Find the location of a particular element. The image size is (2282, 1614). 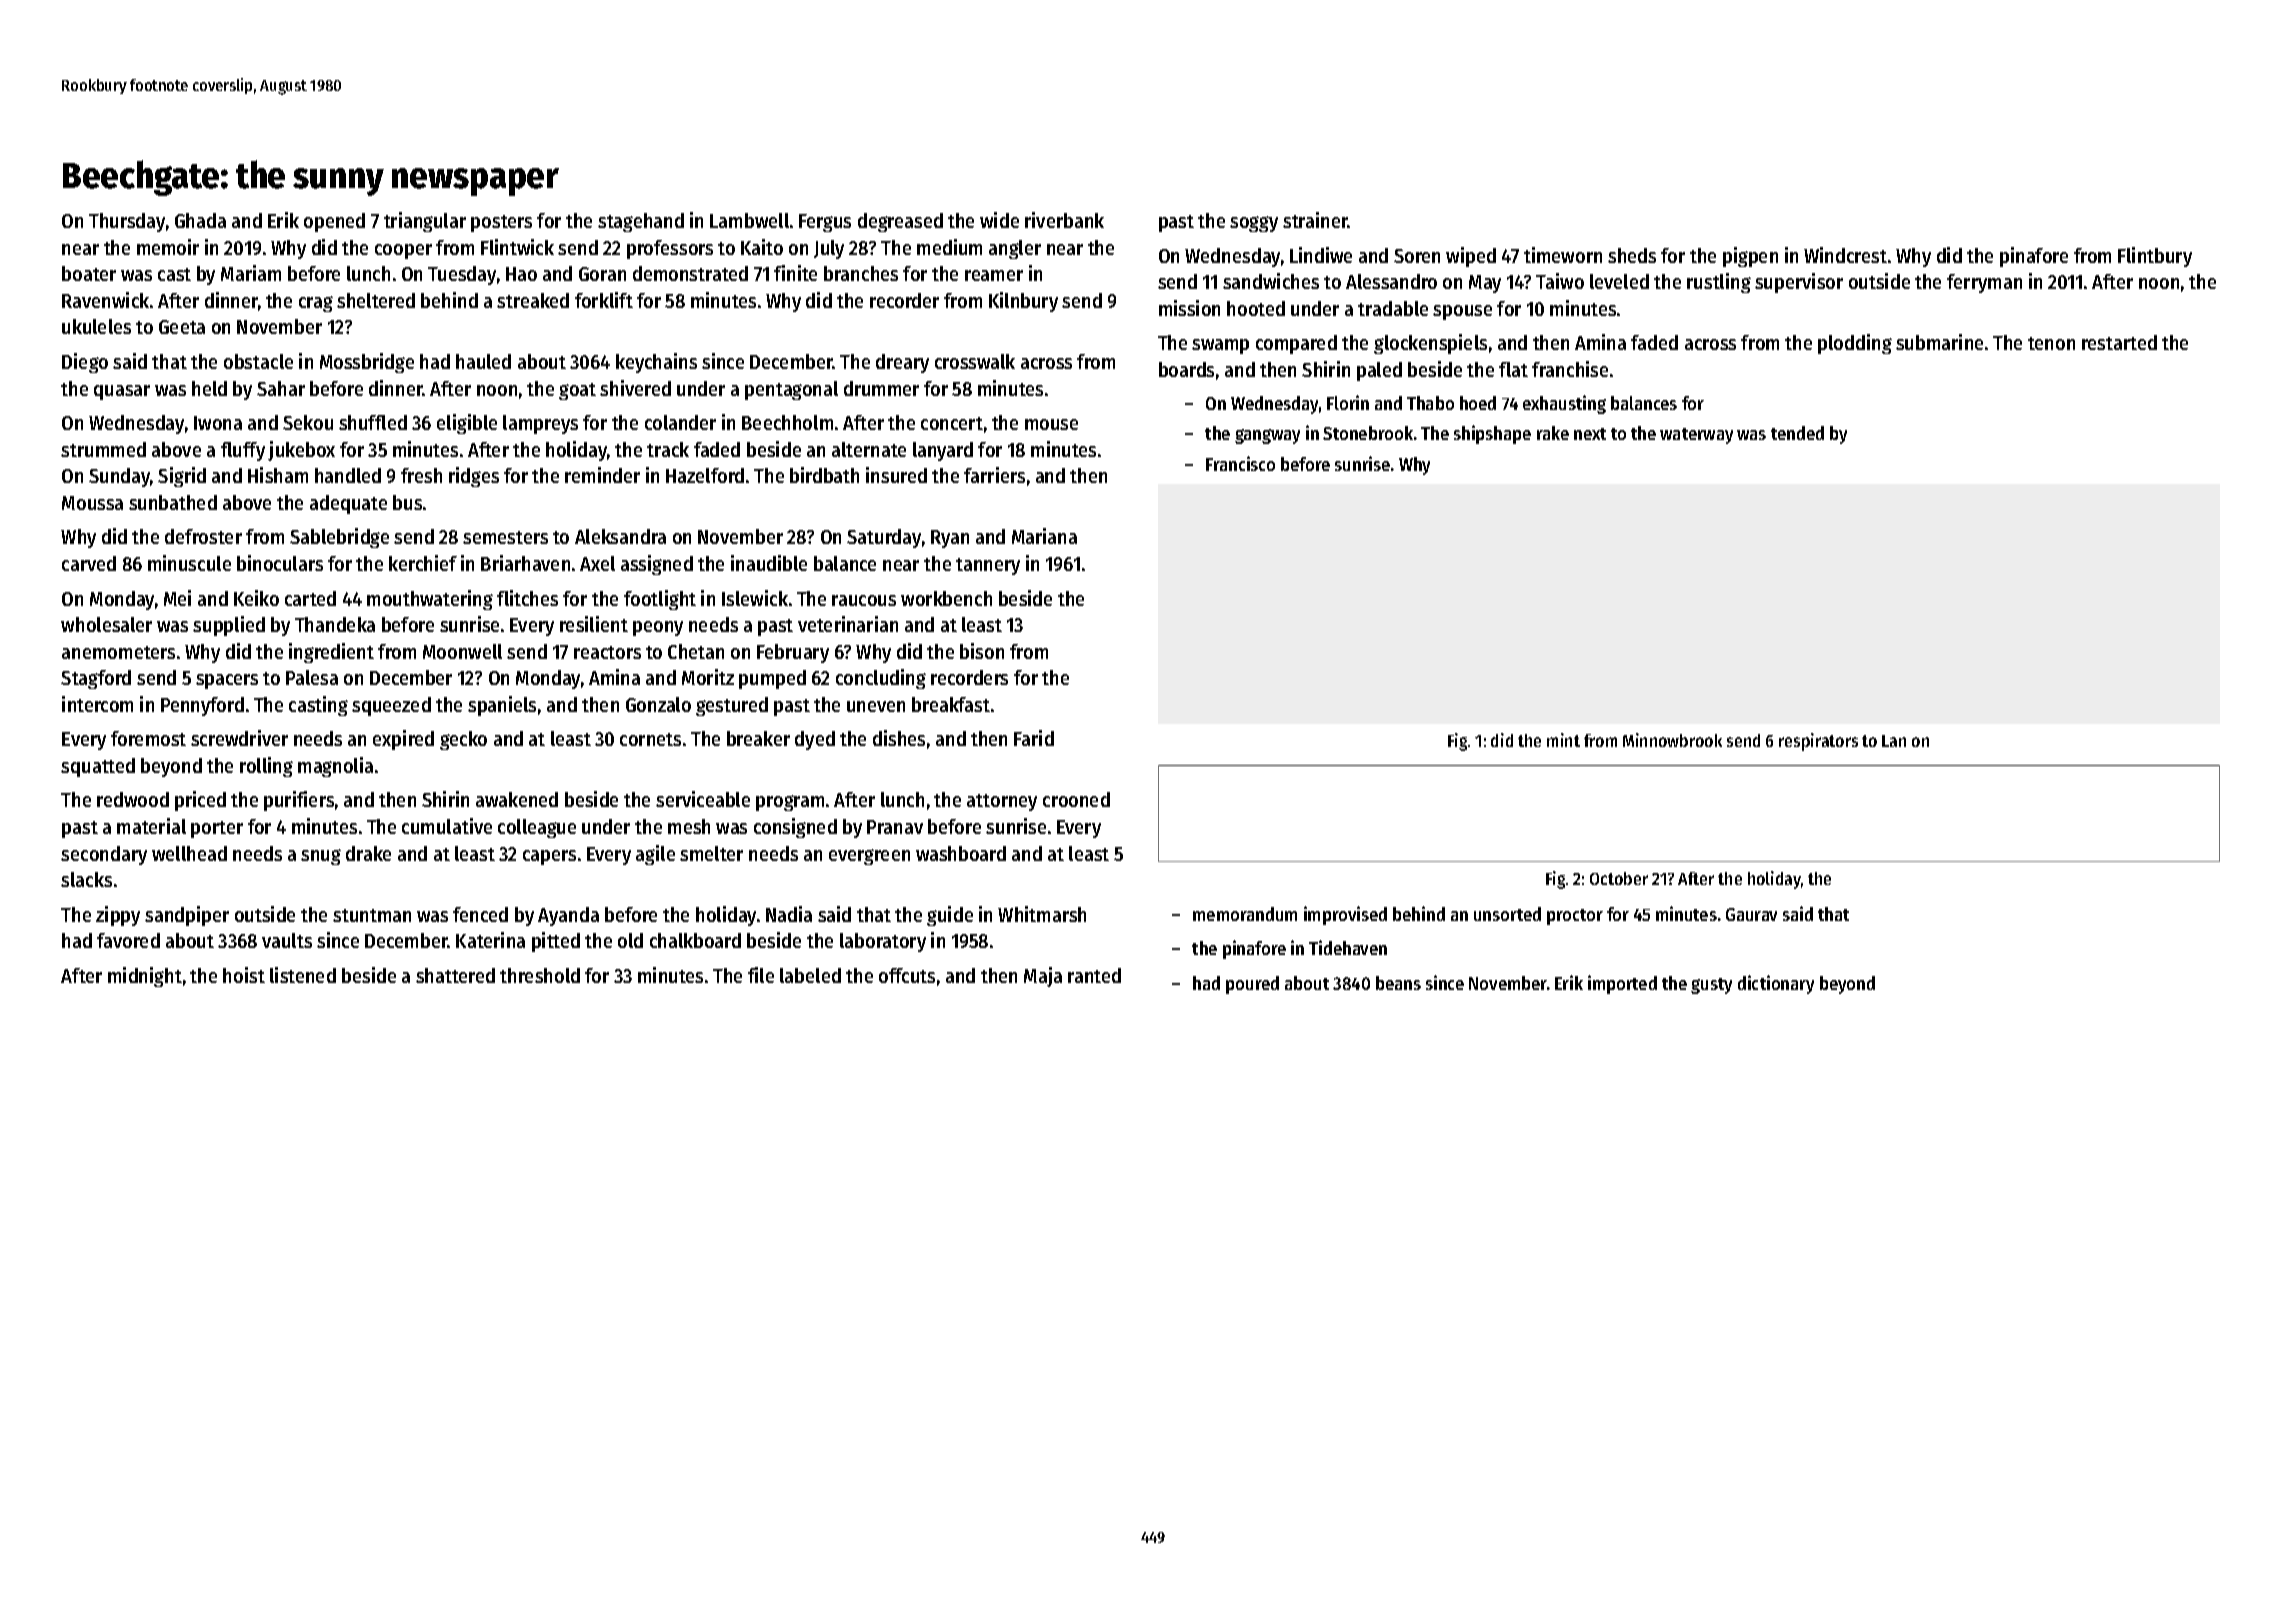

Flintbury is located at coordinates (2155, 257).
